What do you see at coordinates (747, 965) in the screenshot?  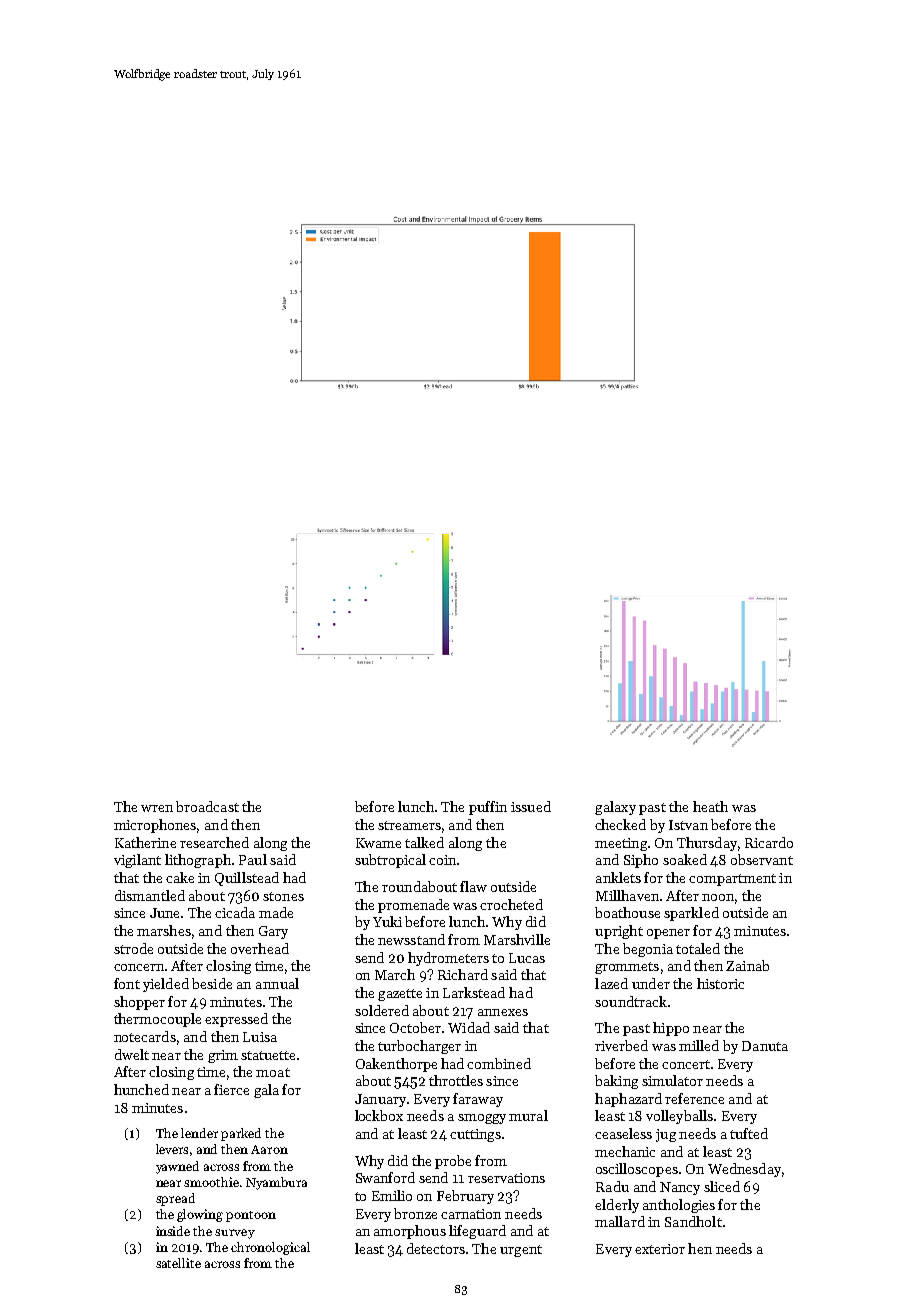 I see `Zainab` at bounding box center [747, 965].
